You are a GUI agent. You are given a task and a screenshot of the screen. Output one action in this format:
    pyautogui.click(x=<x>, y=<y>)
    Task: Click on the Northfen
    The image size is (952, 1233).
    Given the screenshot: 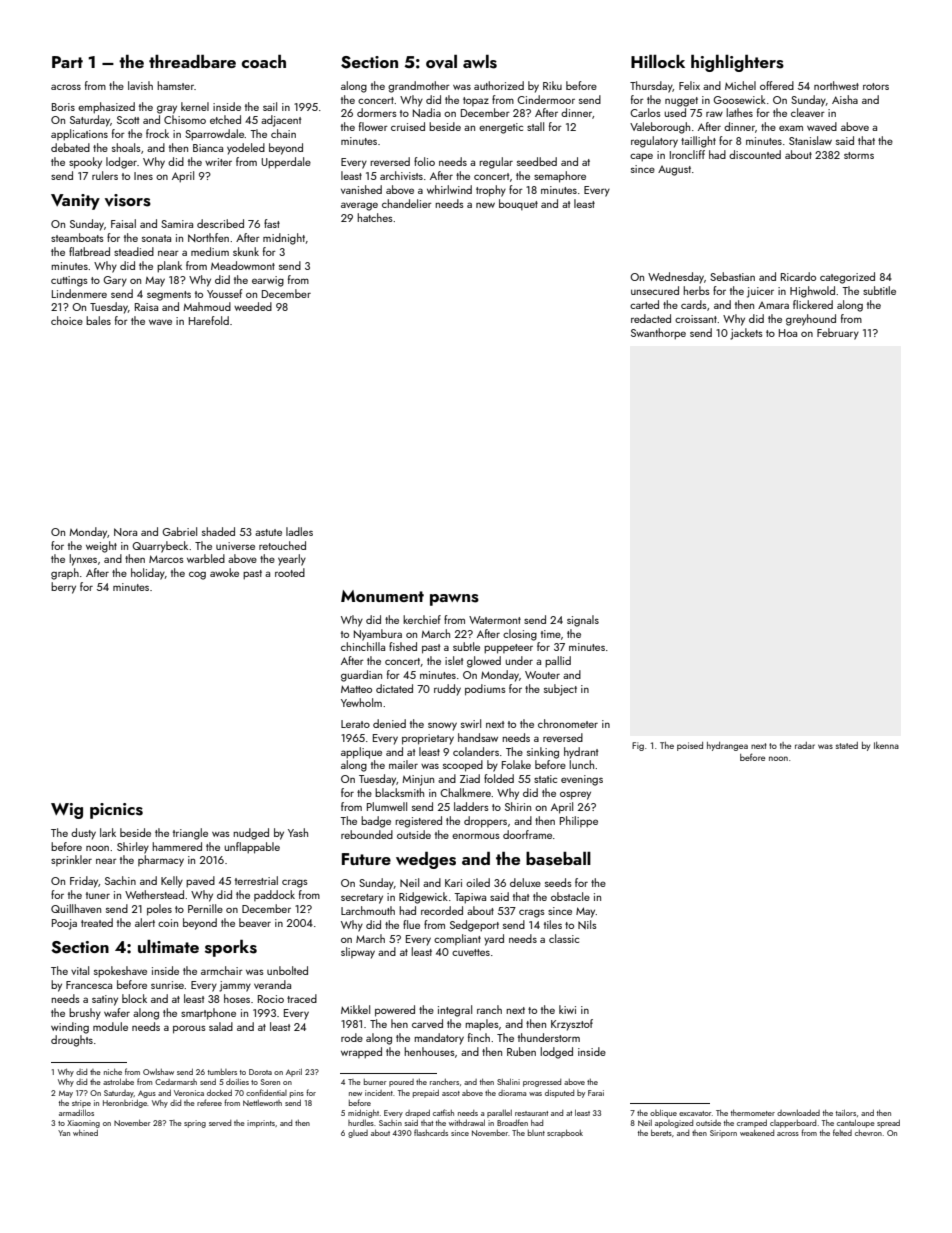 What is the action you would take?
    pyautogui.click(x=208, y=237)
